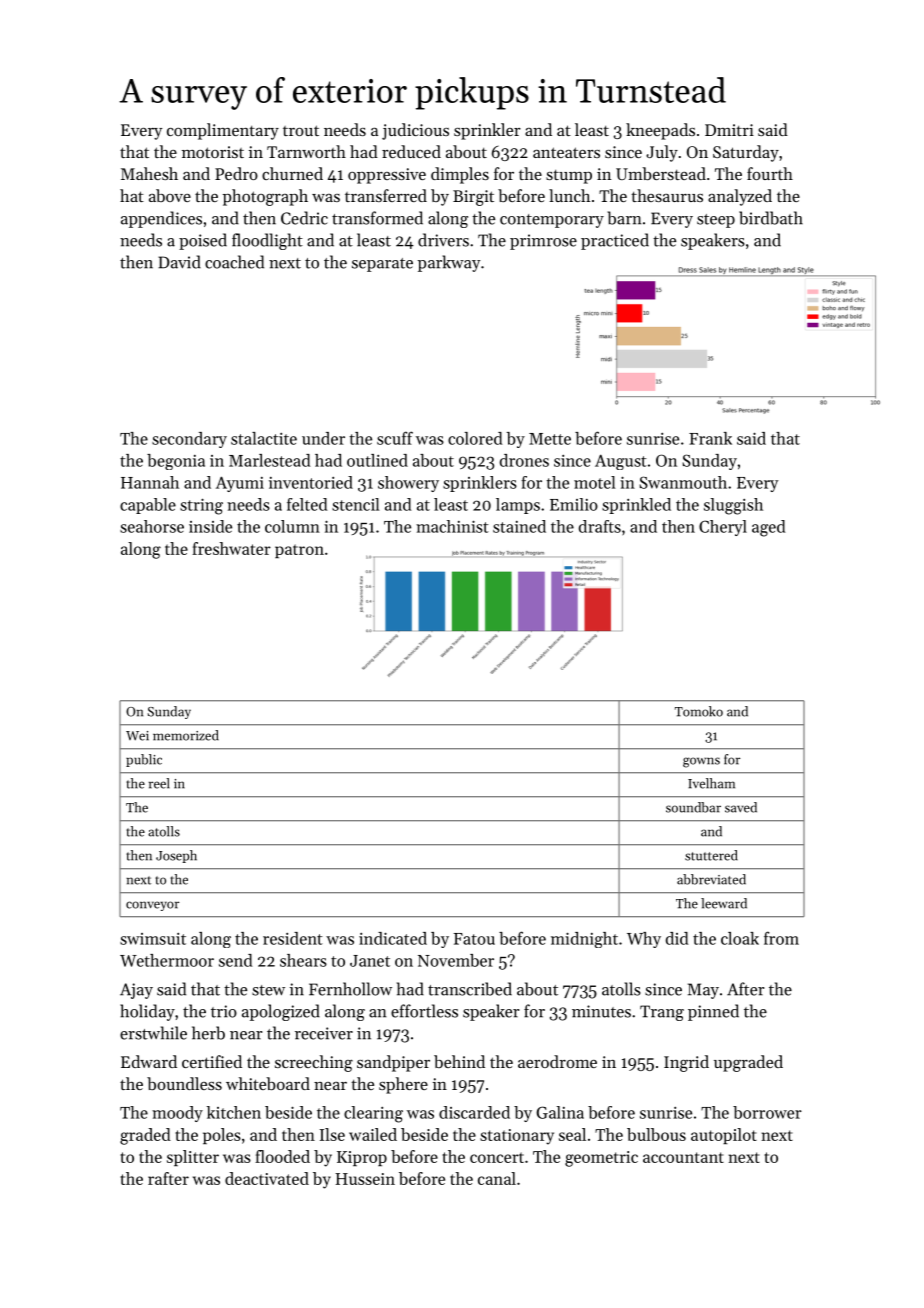 This document has height=1308, width=924. Describe the element at coordinates (150, 482) in the document. I see `Hannah` at that location.
